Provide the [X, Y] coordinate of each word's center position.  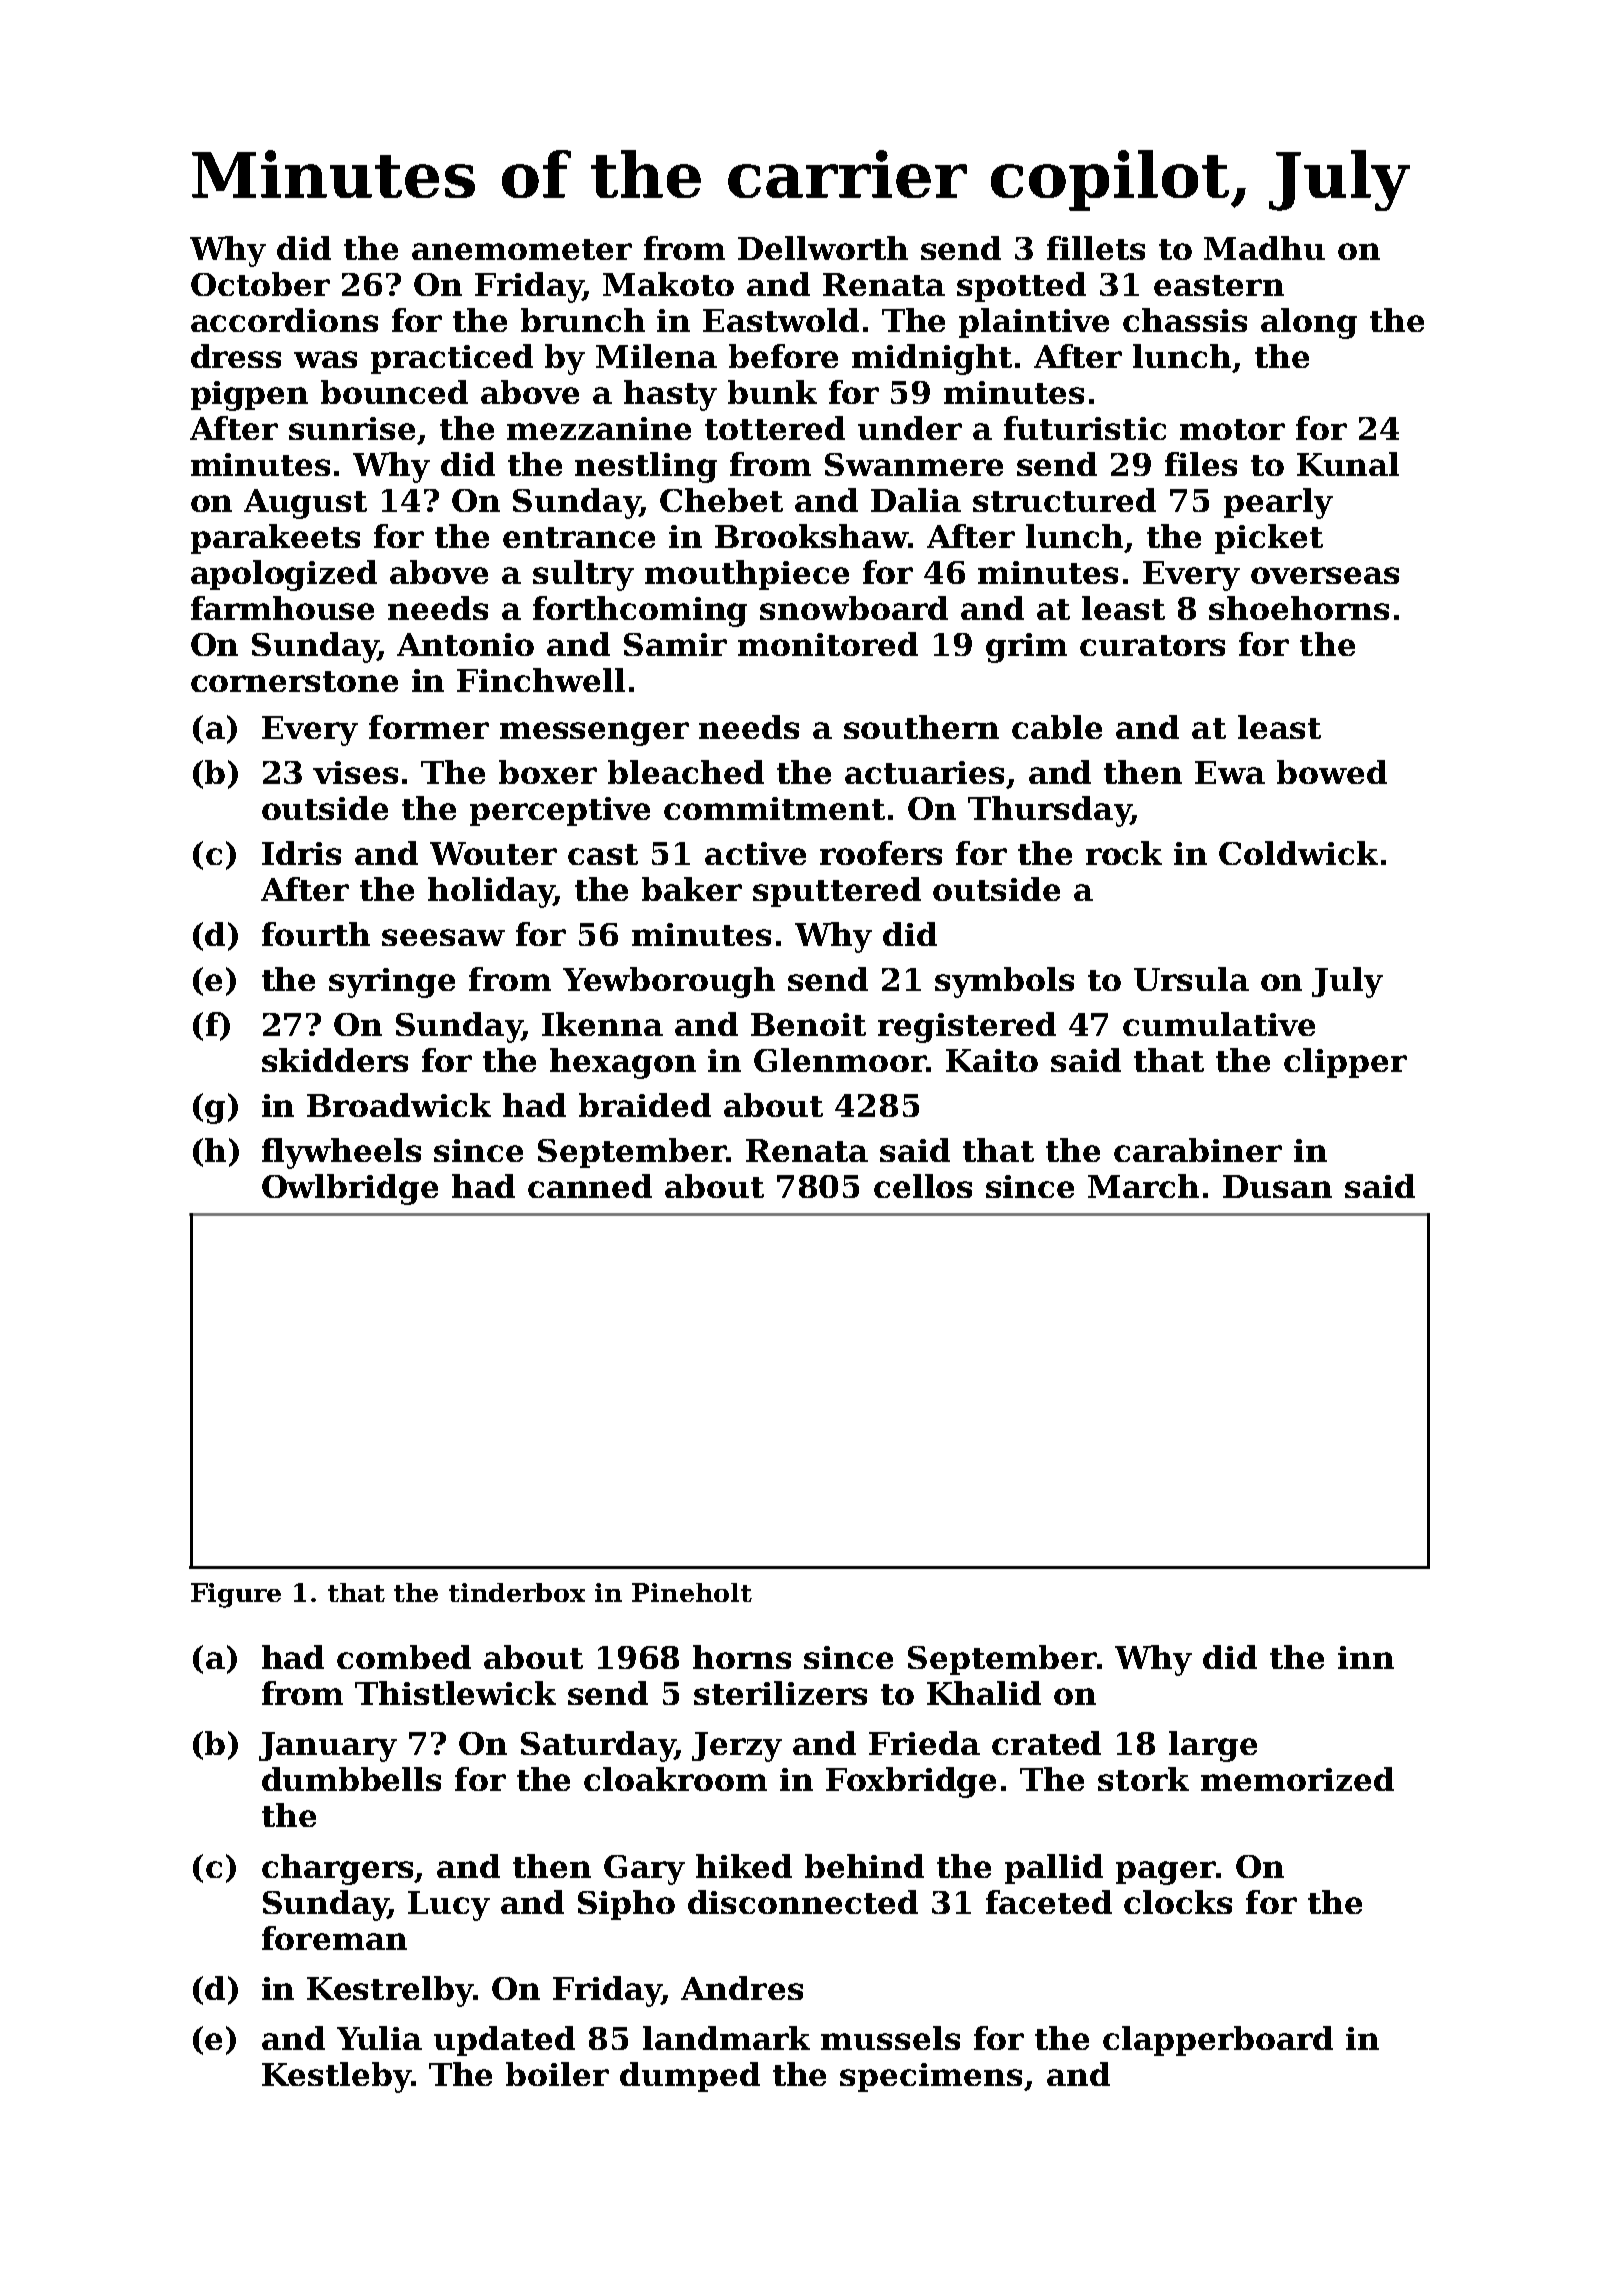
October [260, 284]
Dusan [1277, 1186]
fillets [1096, 248]
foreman [334, 1938]
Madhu [1264, 248]
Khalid [984, 1693]
